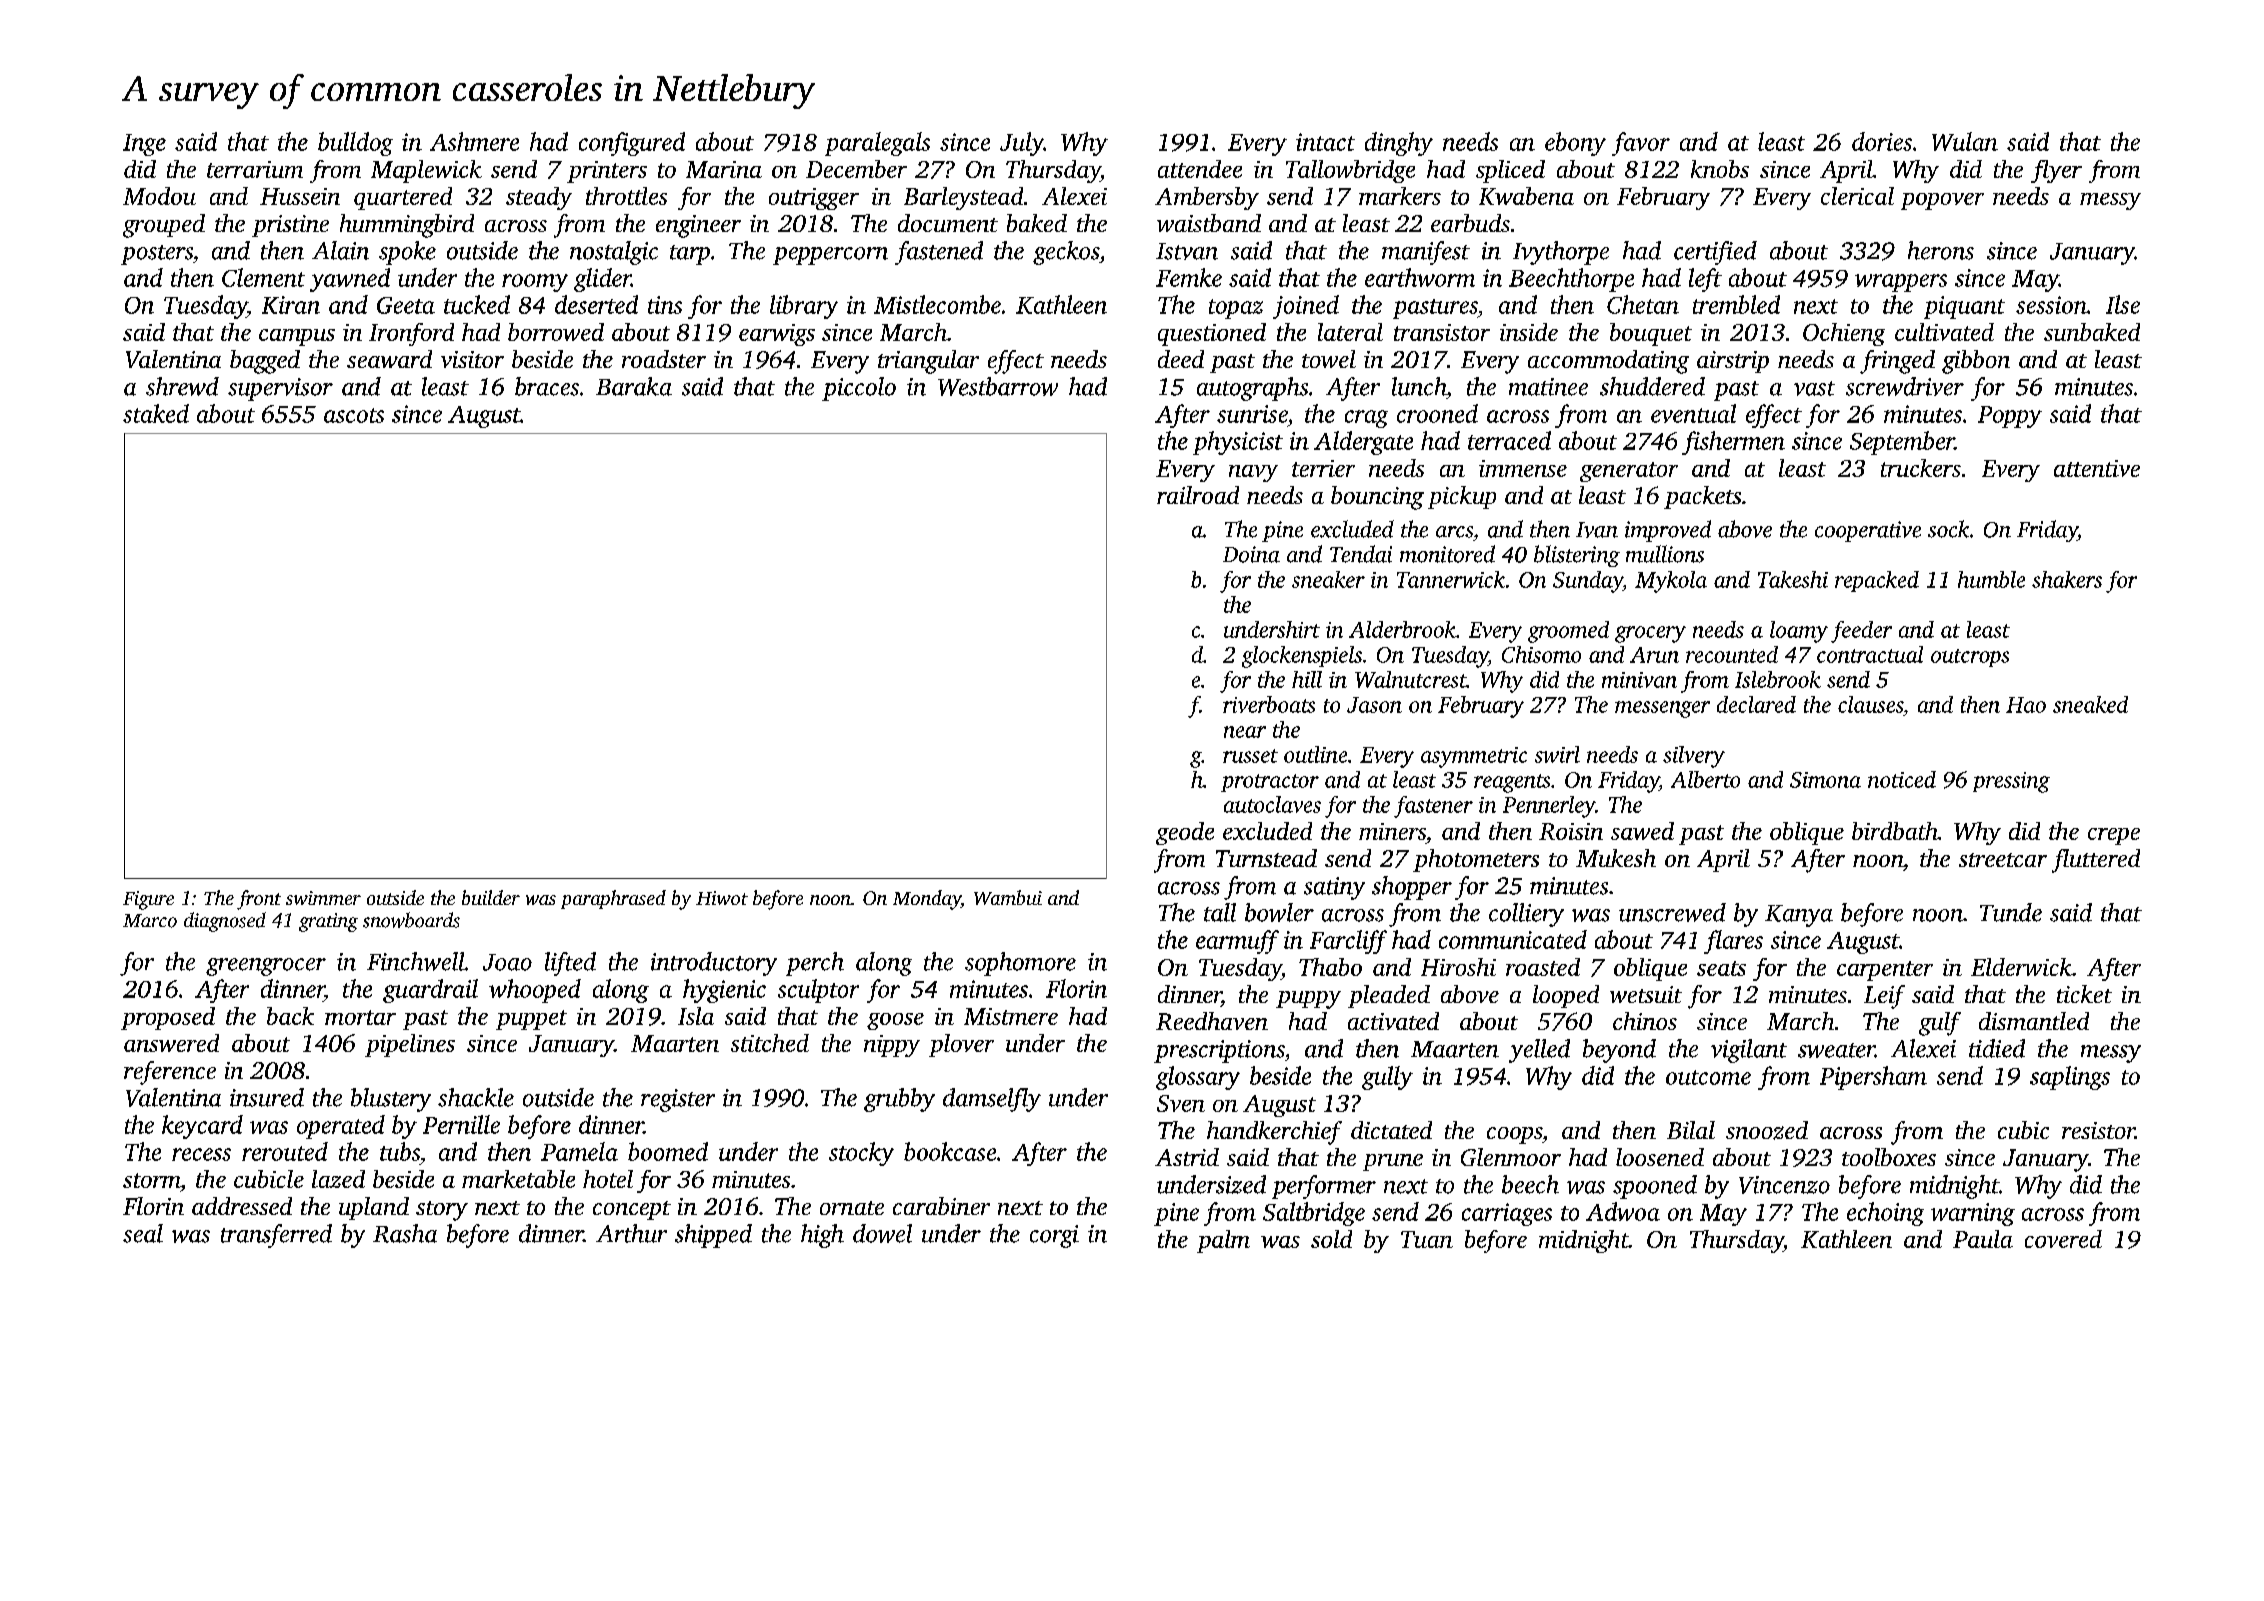 This screenshot has width=2264, height=1601. What do you see at coordinates (2097, 468) in the screenshot?
I see `attentive` at bounding box center [2097, 468].
